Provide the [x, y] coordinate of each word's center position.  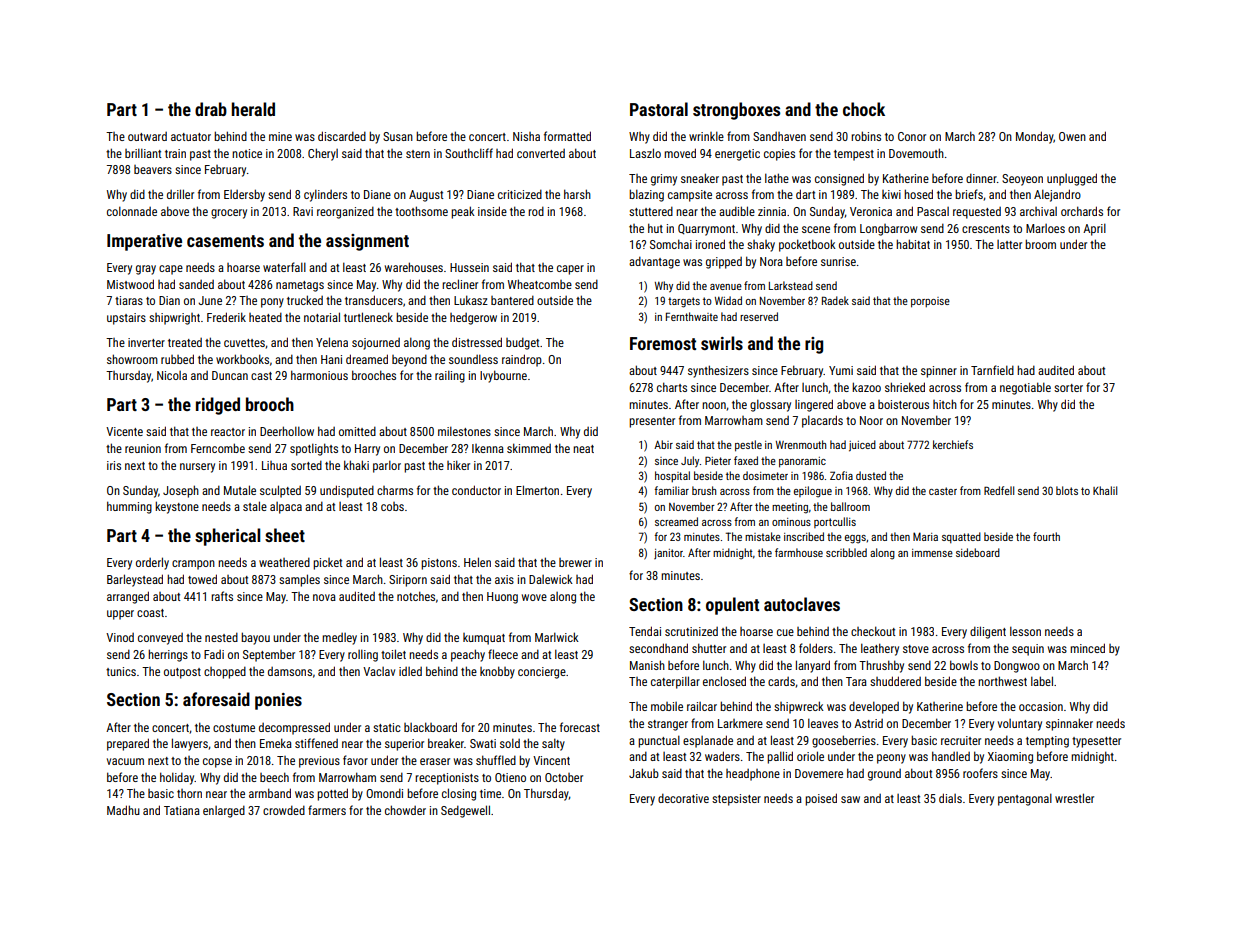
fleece [503, 654]
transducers [374, 300]
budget [522, 343]
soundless [473, 359]
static [387, 727]
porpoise [930, 302]
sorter [1068, 388]
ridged [218, 406]
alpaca [286, 508]
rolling [363, 655]
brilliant [143, 153]
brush [704, 490]
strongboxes [736, 111]
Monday [1035, 137]
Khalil [1105, 490]
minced [1087, 648]
